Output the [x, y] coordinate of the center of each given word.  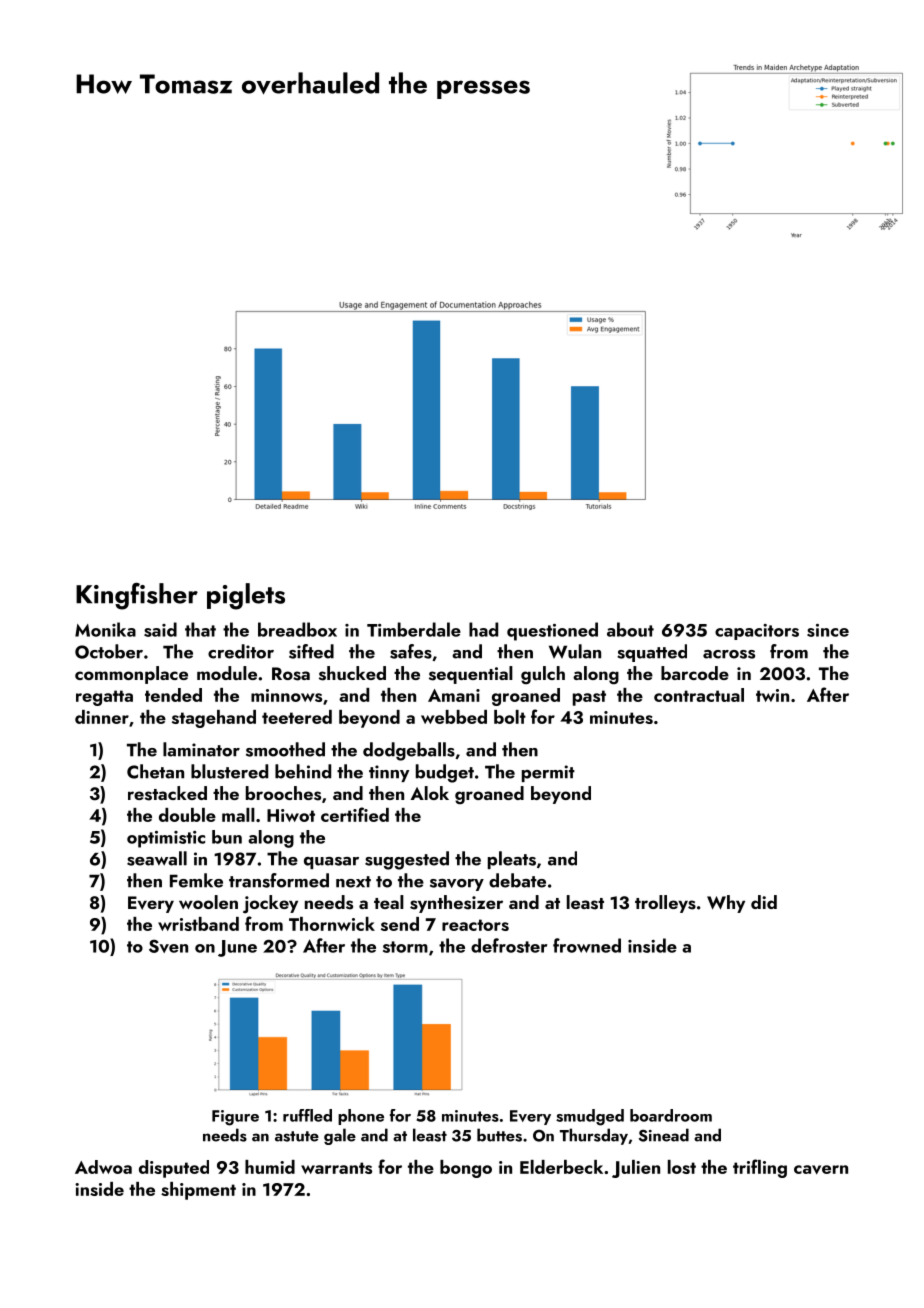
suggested [407, 860]
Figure [235, 1118]
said [160, 629]
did [764, 902]
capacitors [757, 632]
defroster [509, 945]
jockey [270, 904]
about [630, 629]
